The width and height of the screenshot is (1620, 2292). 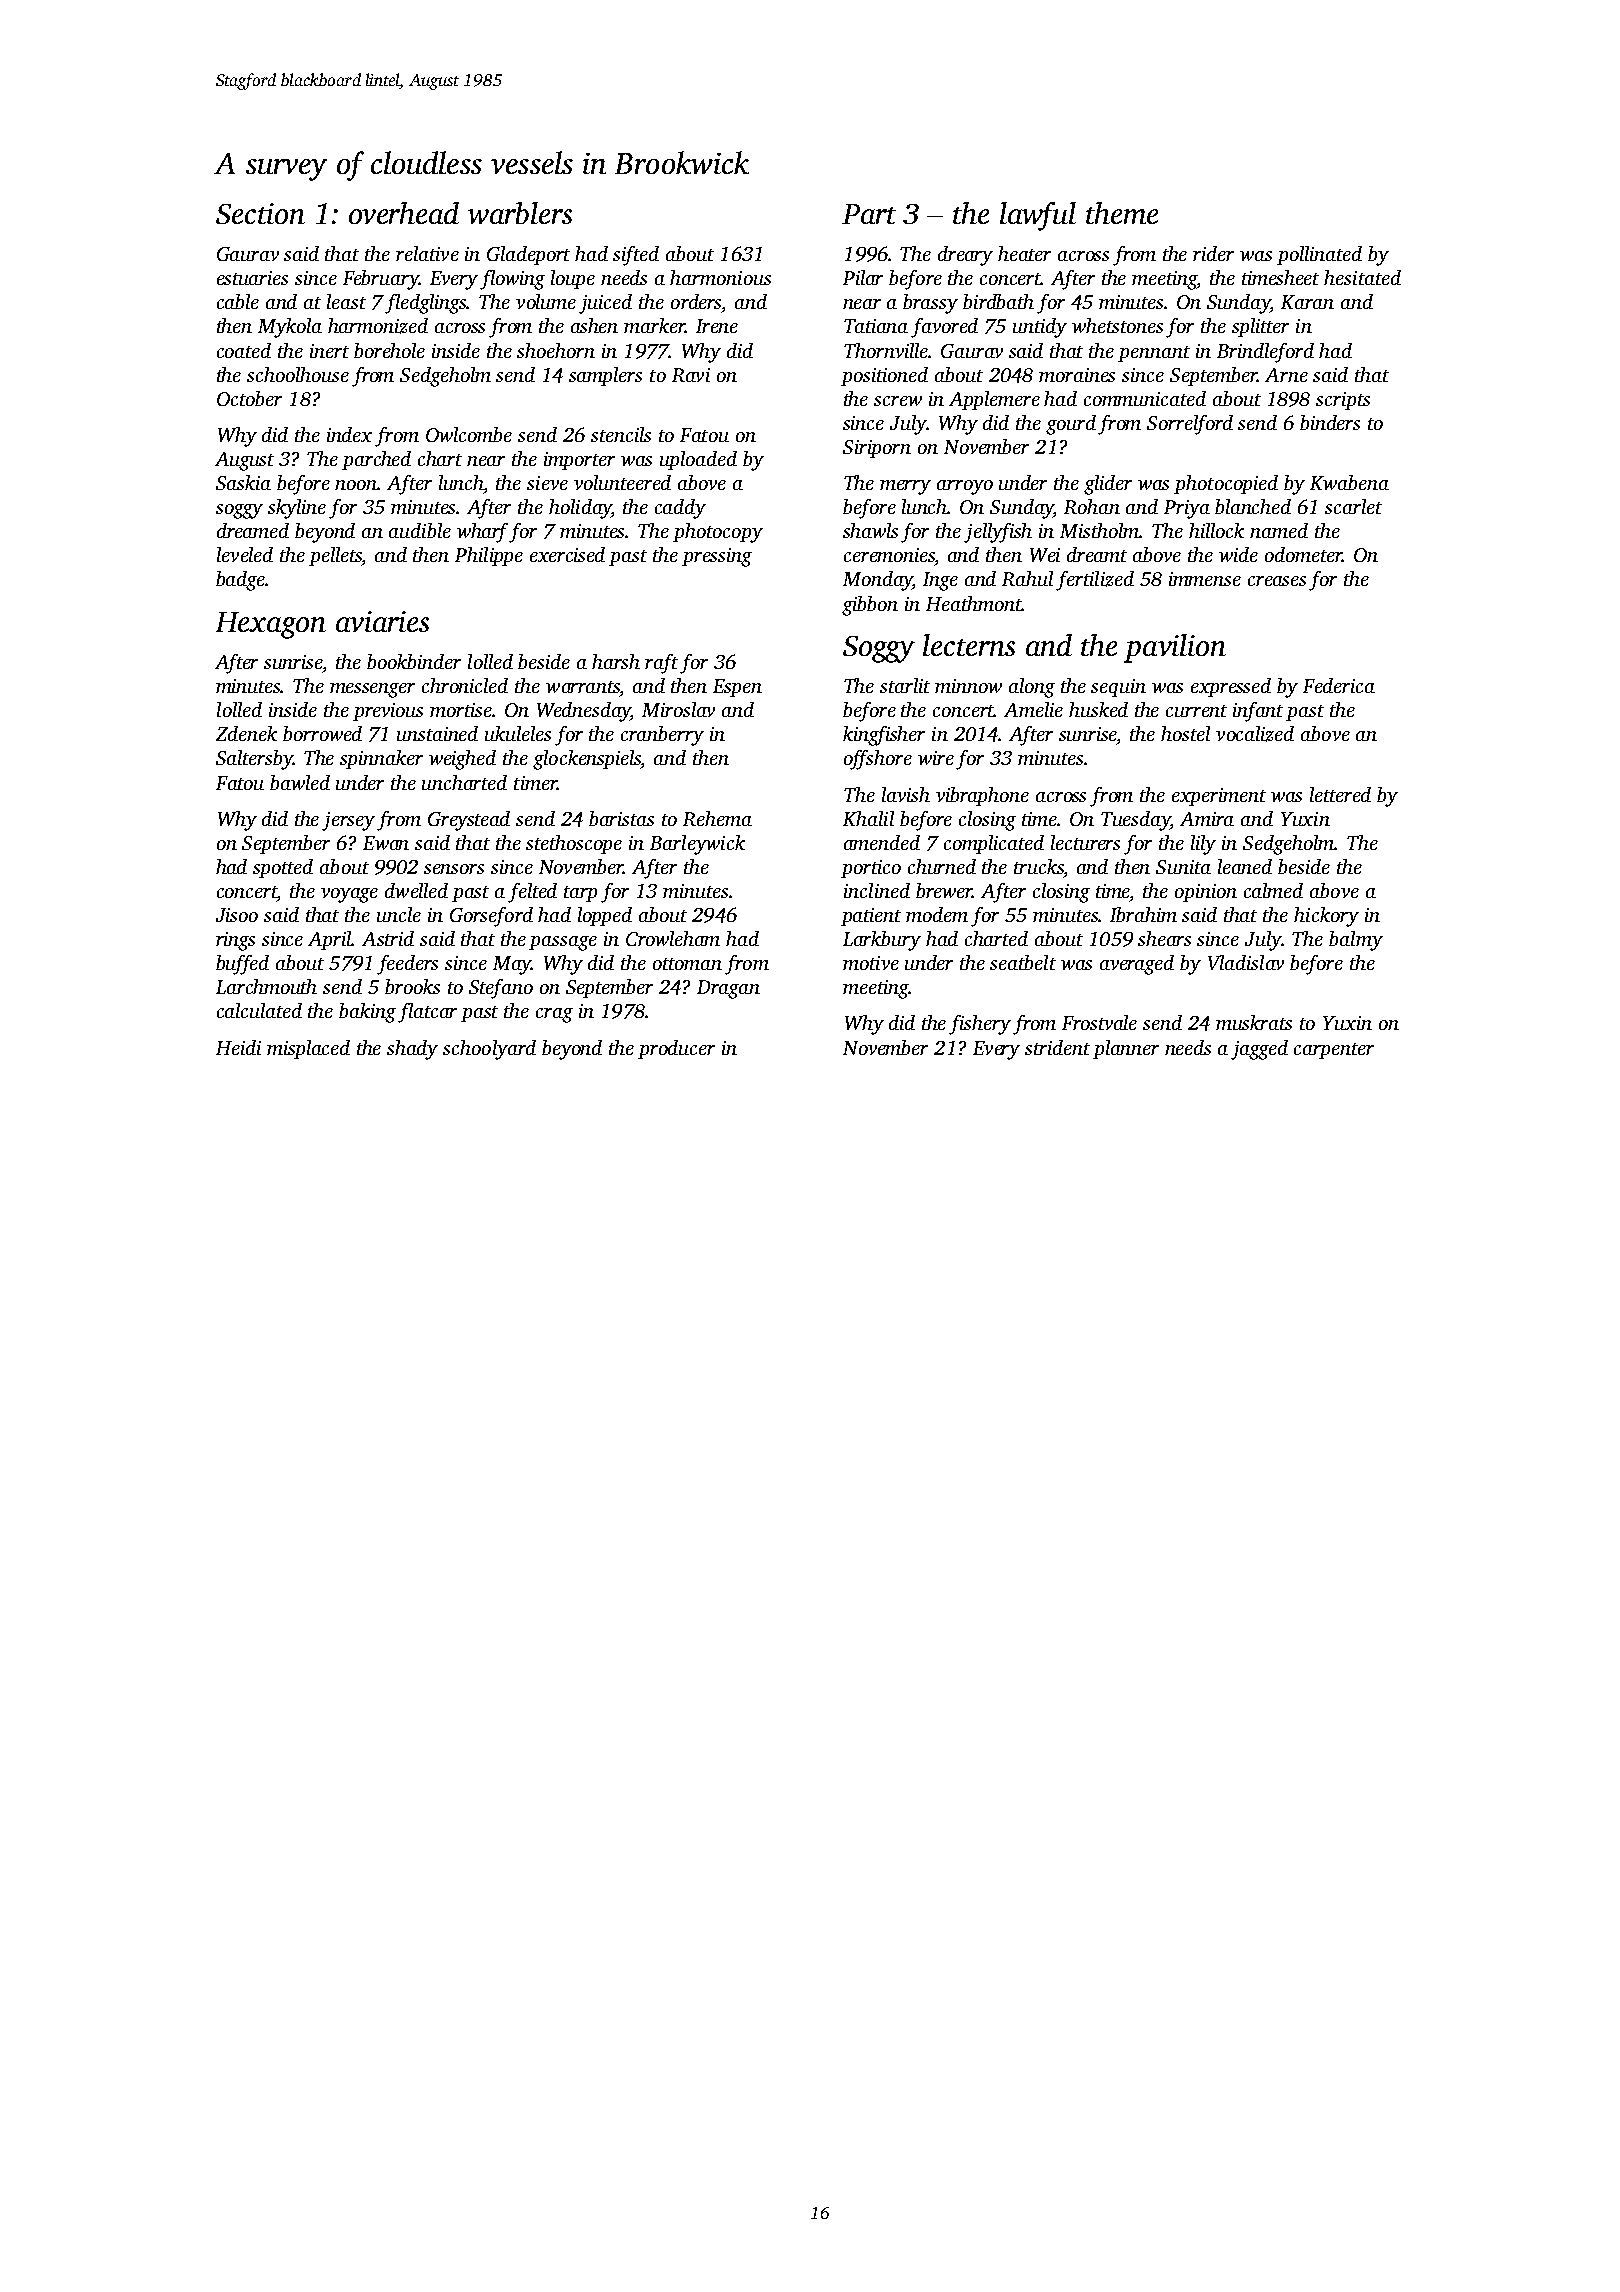 What do you see at coordinates (869, 214) in the screenshot?
I see `Part` at bounding box center [869, 214].
